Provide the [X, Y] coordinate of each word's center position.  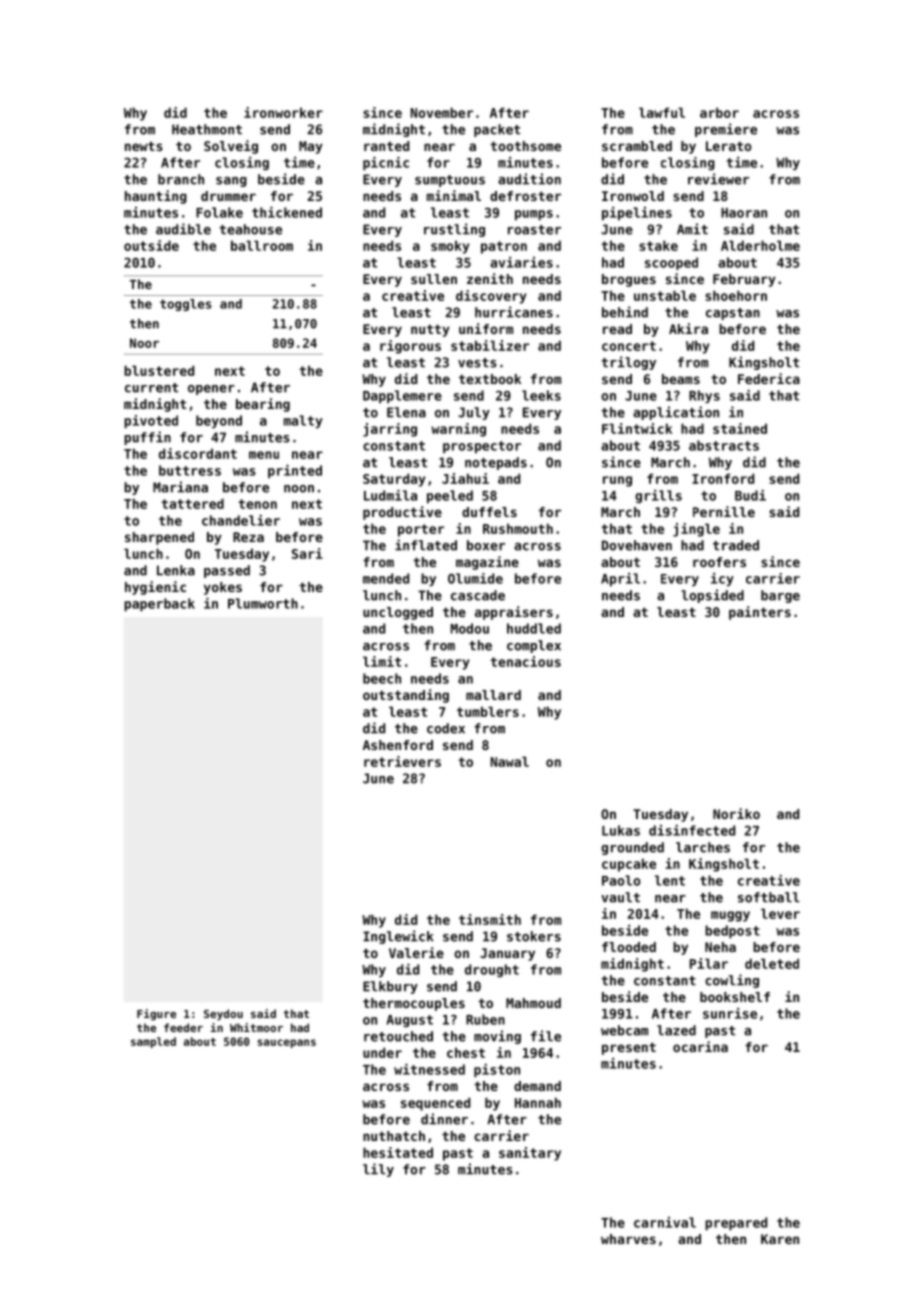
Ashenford [398, 745]
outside [151, 245]
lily [378, 1170]
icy [722, 579]
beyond [219, 421]
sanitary [530, 1154]
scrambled [637, 146]
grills [658, 496]
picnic [386, 164]
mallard [493, 695]
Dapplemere [402, 397]
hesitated [398, 1152]
